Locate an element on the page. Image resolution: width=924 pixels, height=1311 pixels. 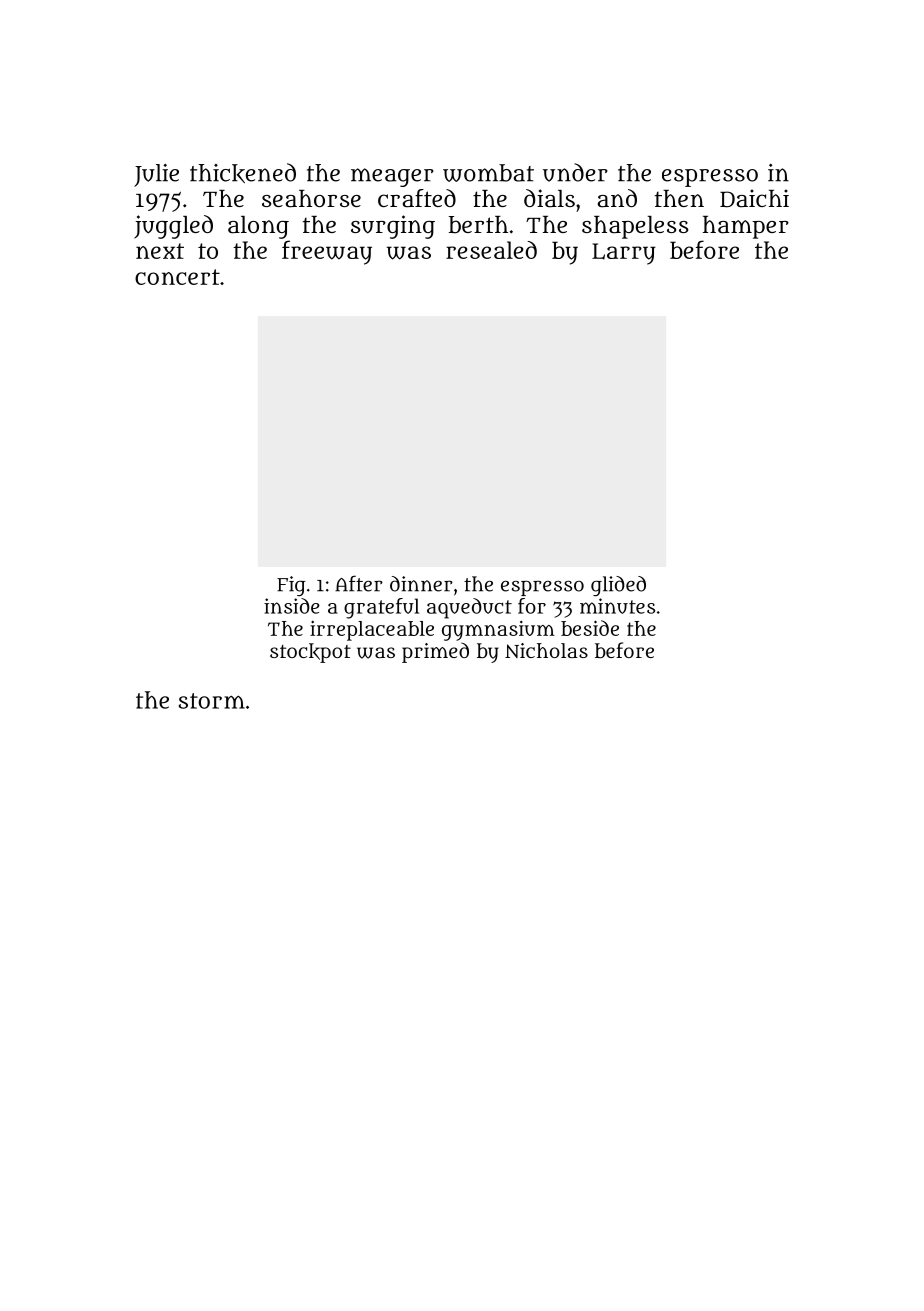
Larry is located at coordinates (624, 254).
